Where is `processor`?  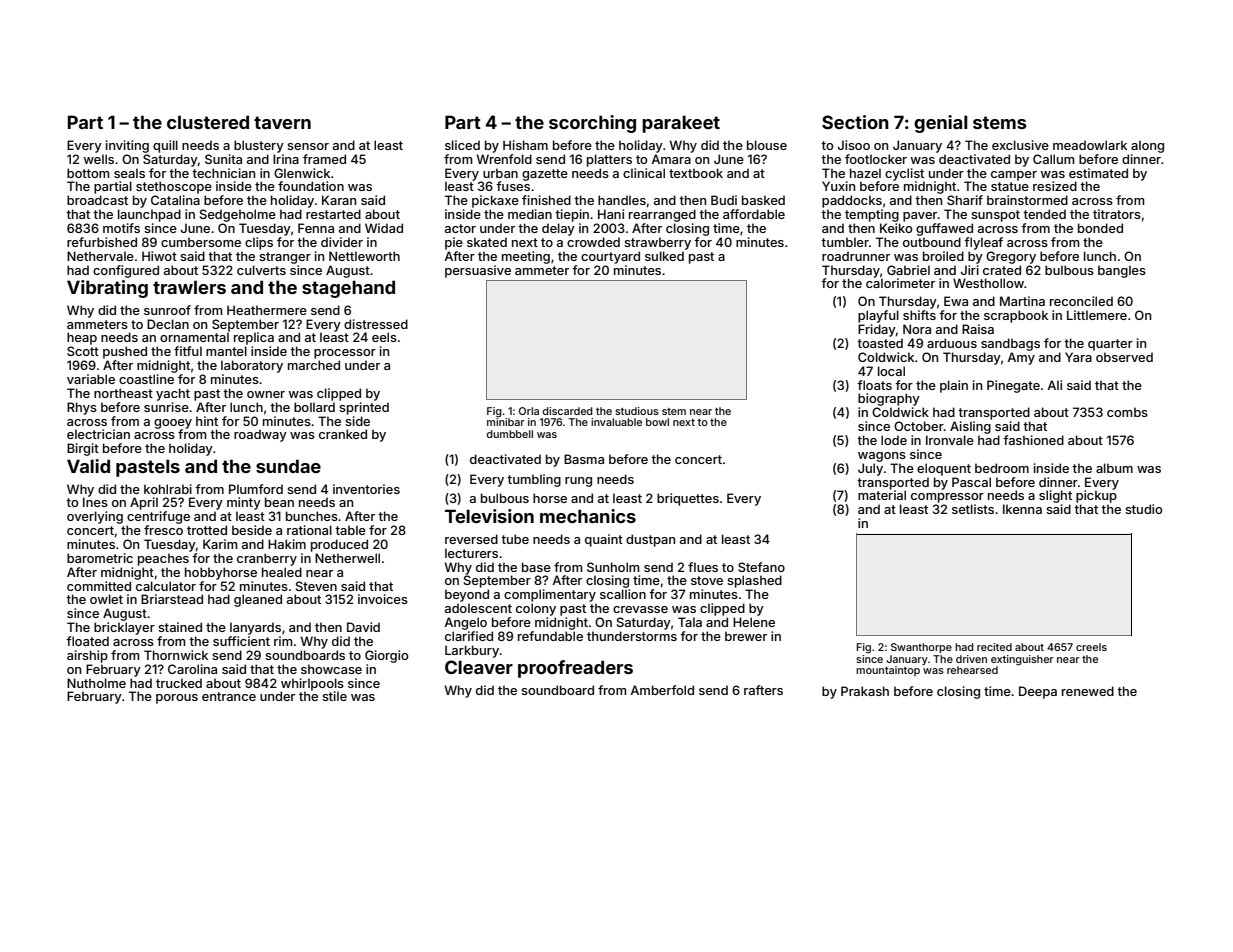 processor is located at coordinates (345, 354).
